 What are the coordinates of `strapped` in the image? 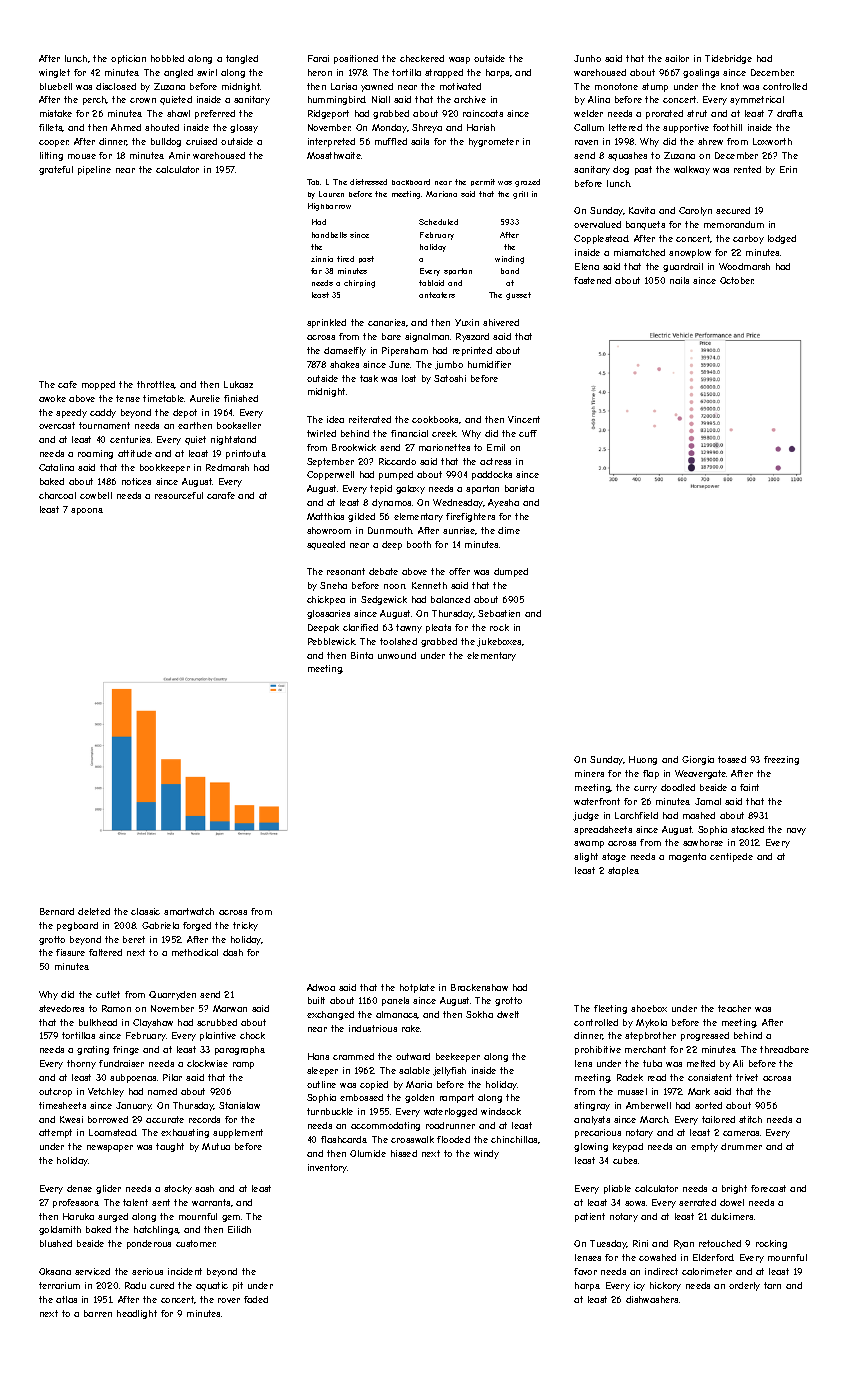 It's located at (444, 73).
